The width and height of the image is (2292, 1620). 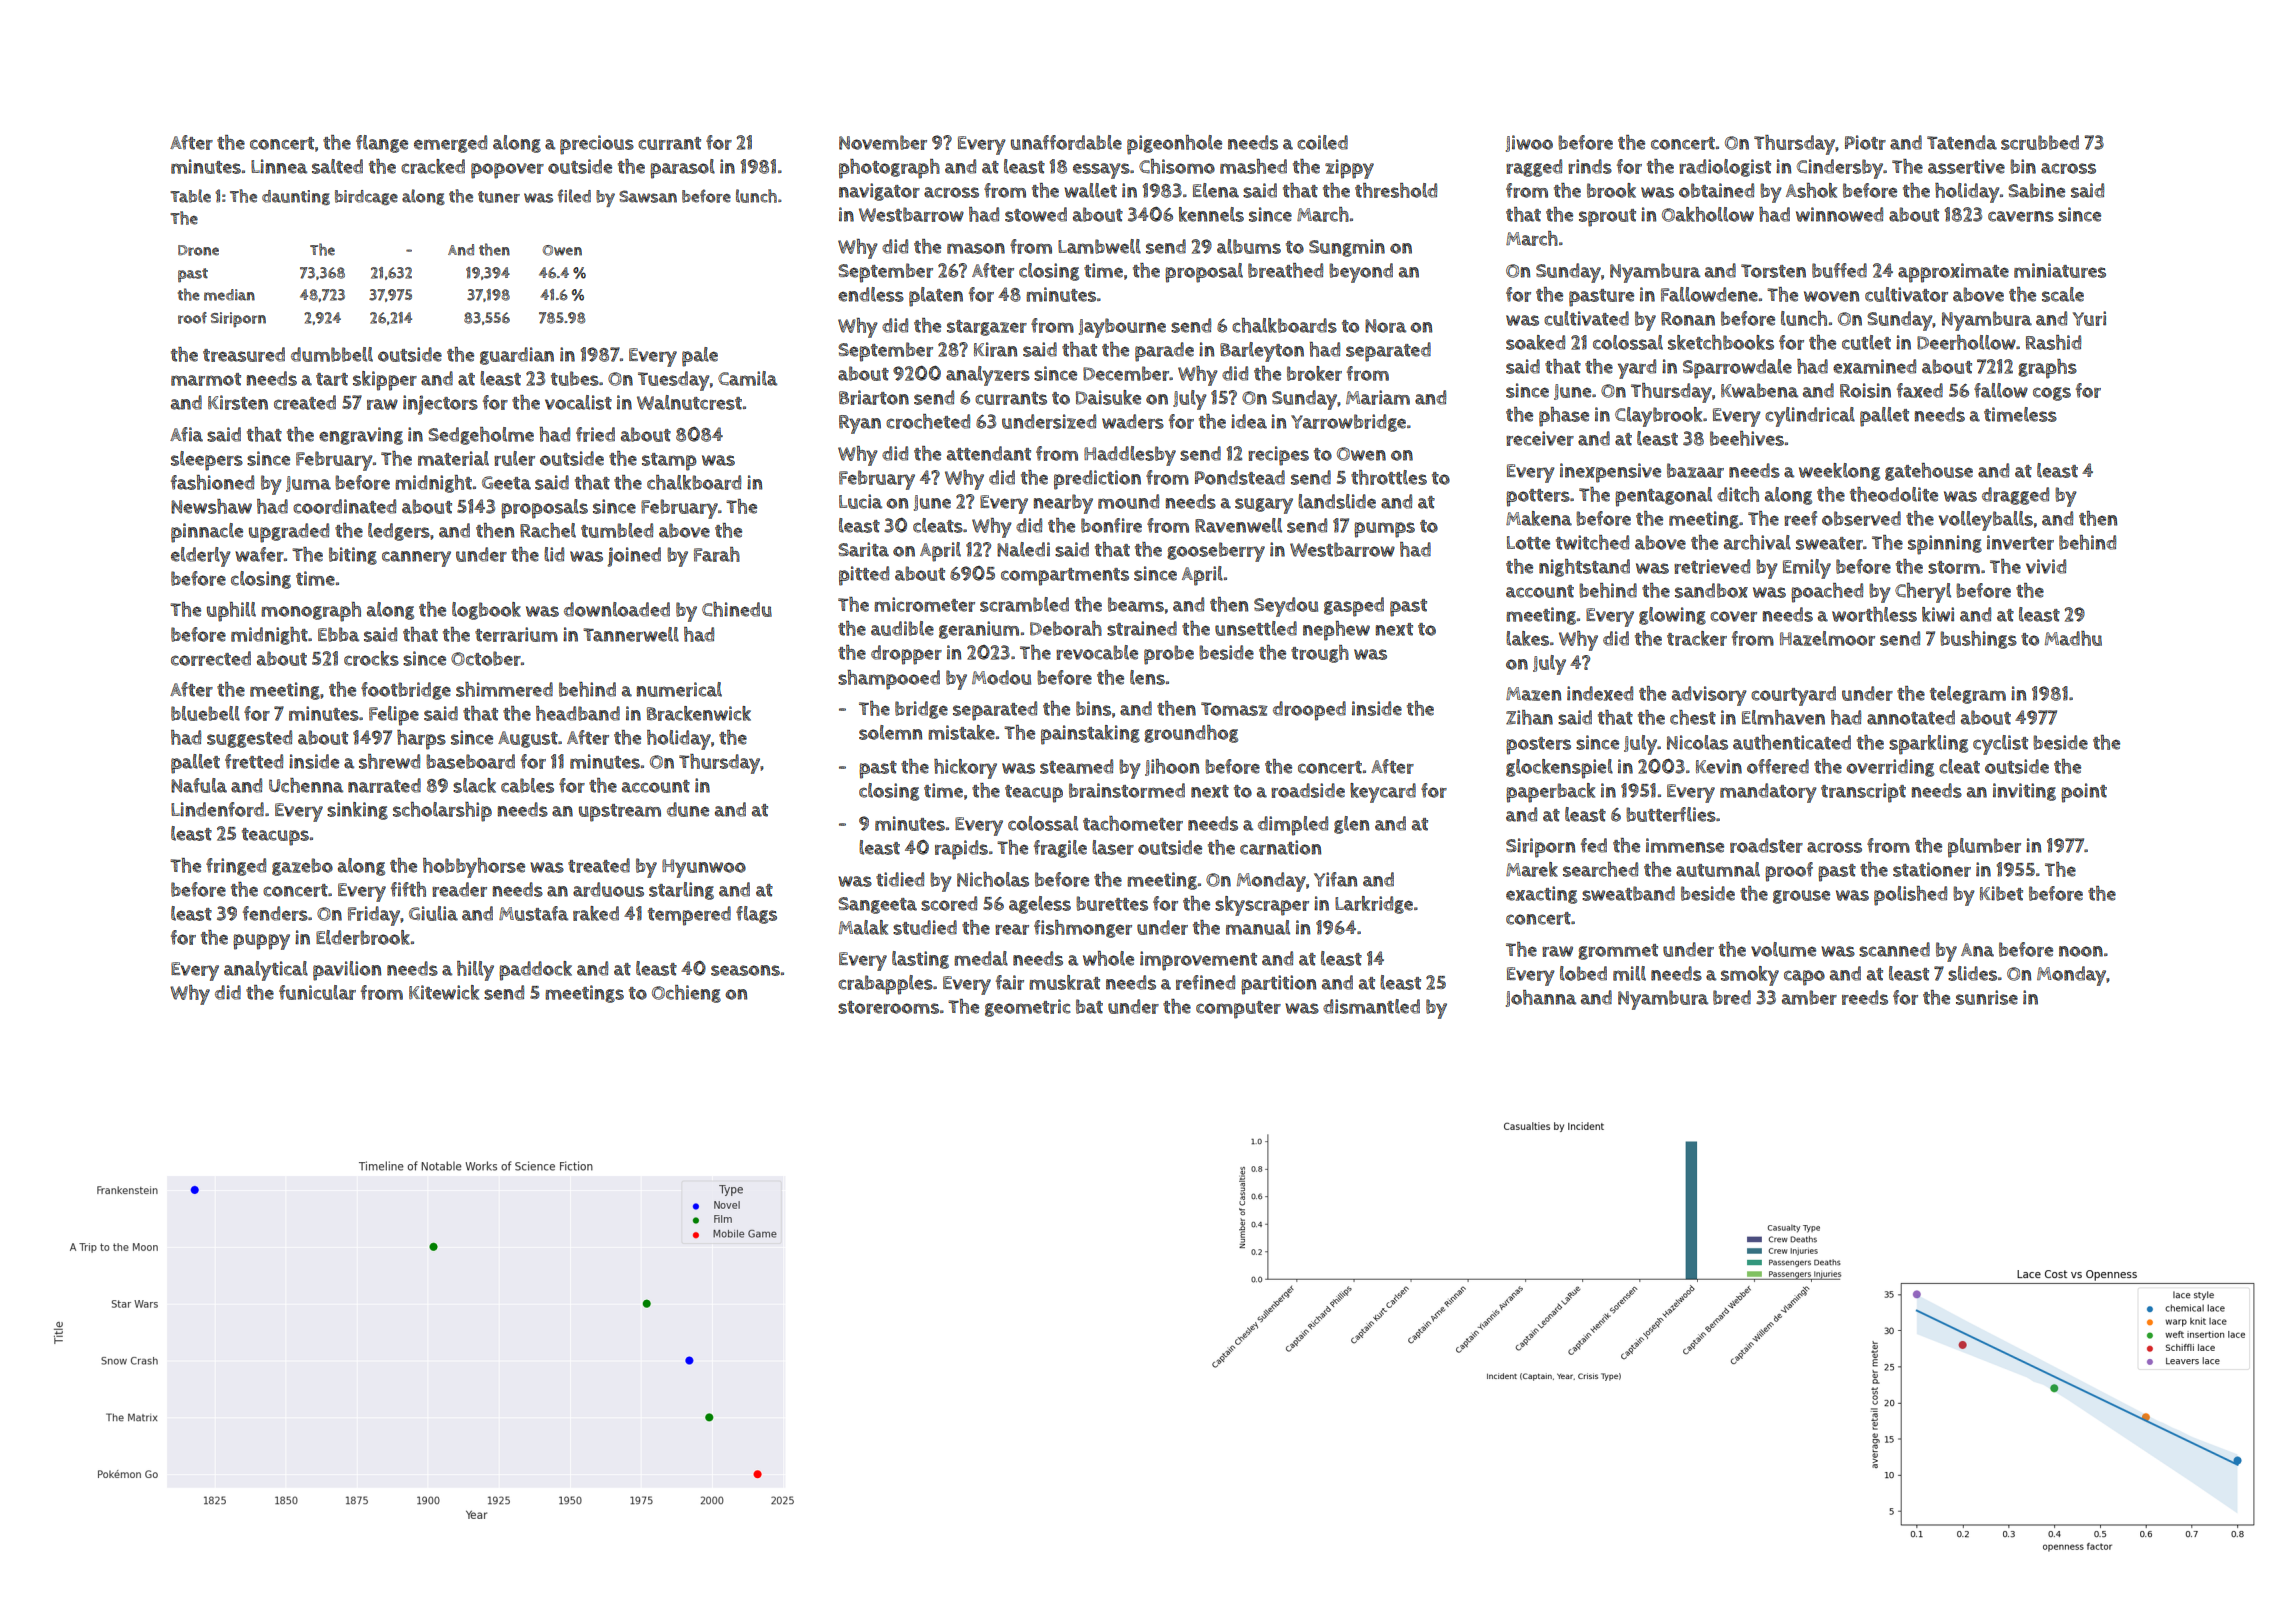 I want to click on treated, so click(x=599, y=865).
